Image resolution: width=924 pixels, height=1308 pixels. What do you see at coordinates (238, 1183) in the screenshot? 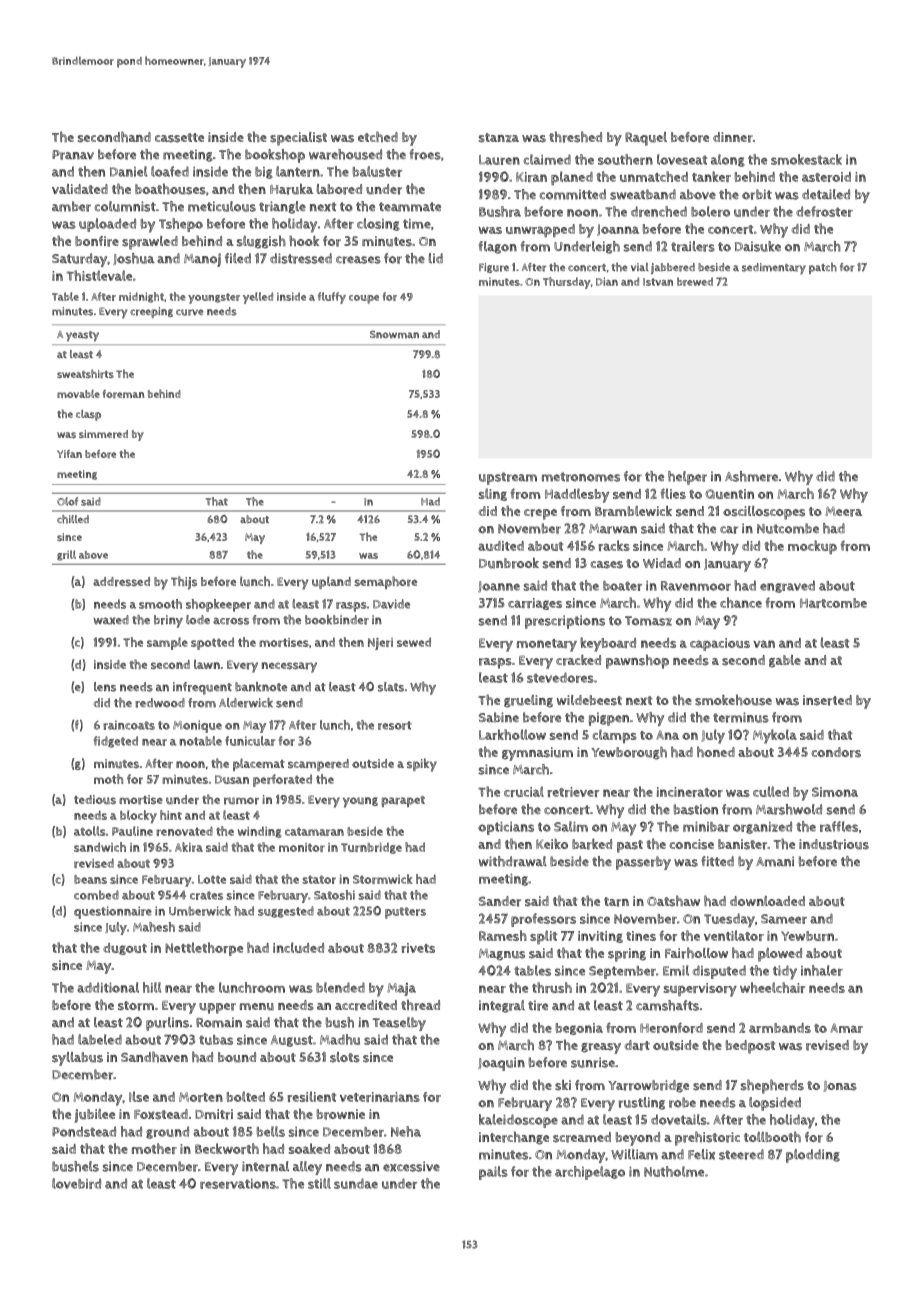
I see `reservations` at bounding box center [238, 1183].
